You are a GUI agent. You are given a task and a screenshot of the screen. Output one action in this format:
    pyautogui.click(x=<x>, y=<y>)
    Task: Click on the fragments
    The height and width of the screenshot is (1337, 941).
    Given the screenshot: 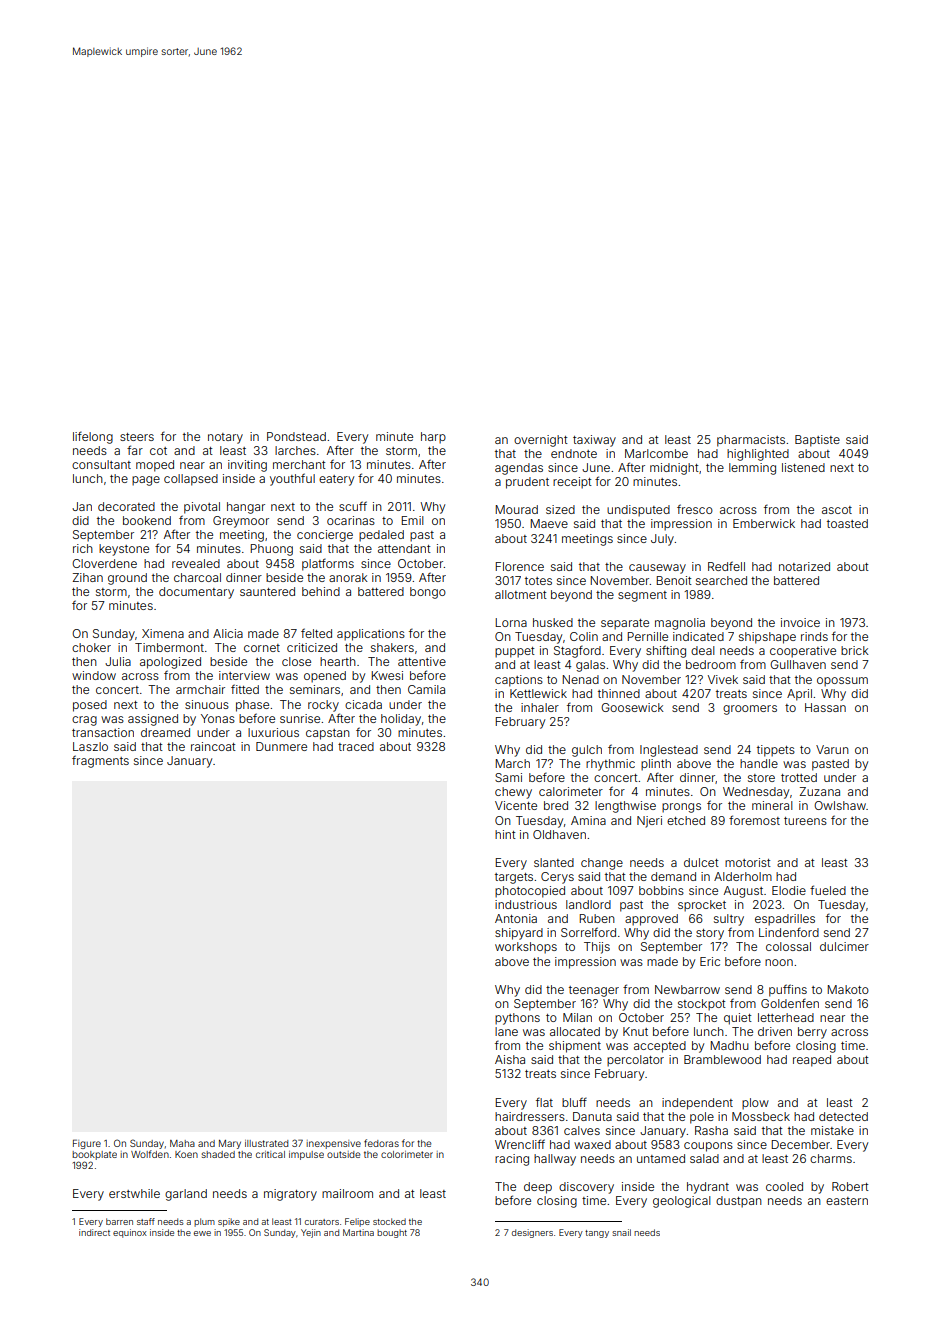 What is the action you would take?
    pyautogui.click(x=100, y=761)
